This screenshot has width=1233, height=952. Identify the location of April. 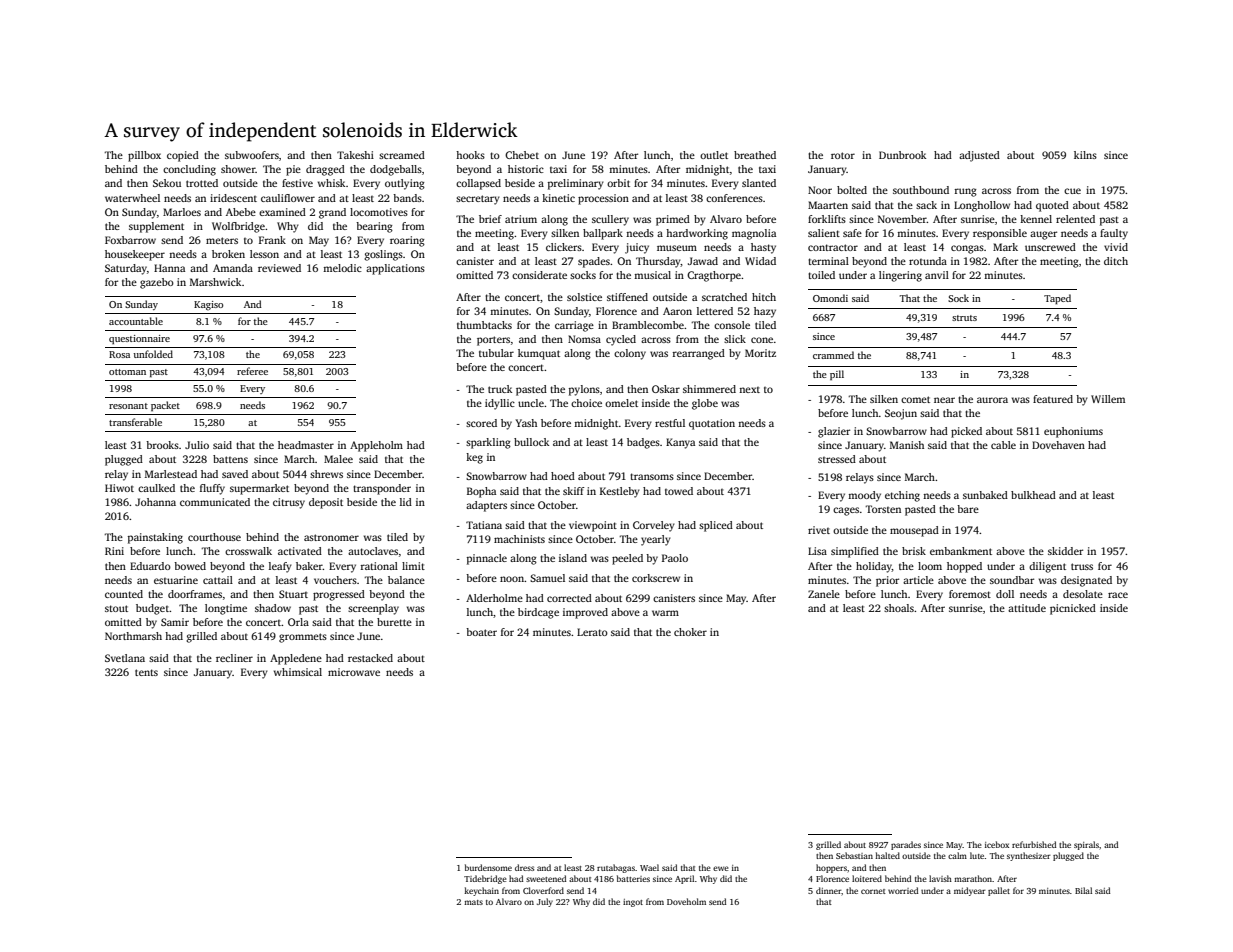
(684, 879).
